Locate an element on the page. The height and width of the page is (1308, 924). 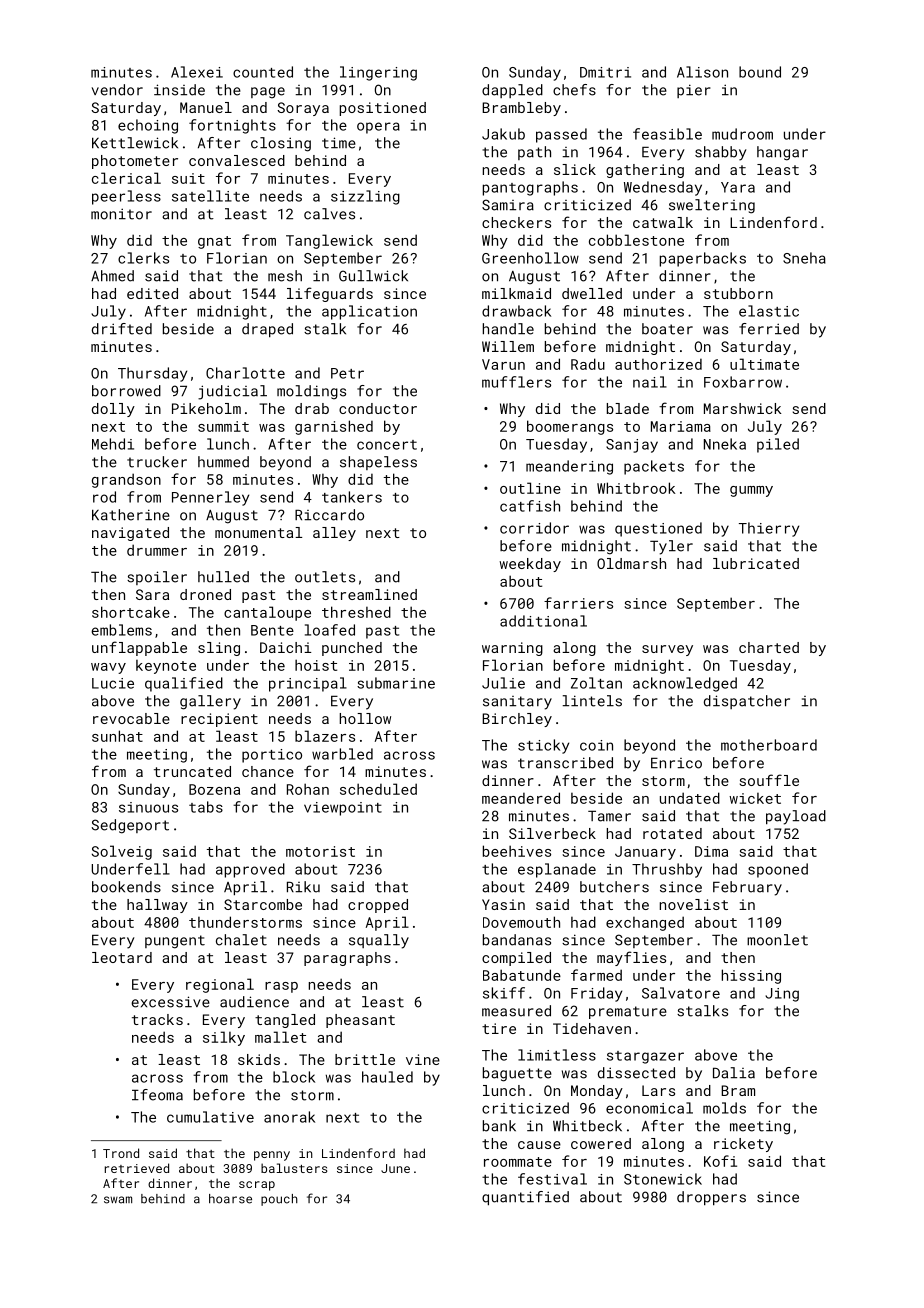
Wednesday is located at coordinates (663, 188).
